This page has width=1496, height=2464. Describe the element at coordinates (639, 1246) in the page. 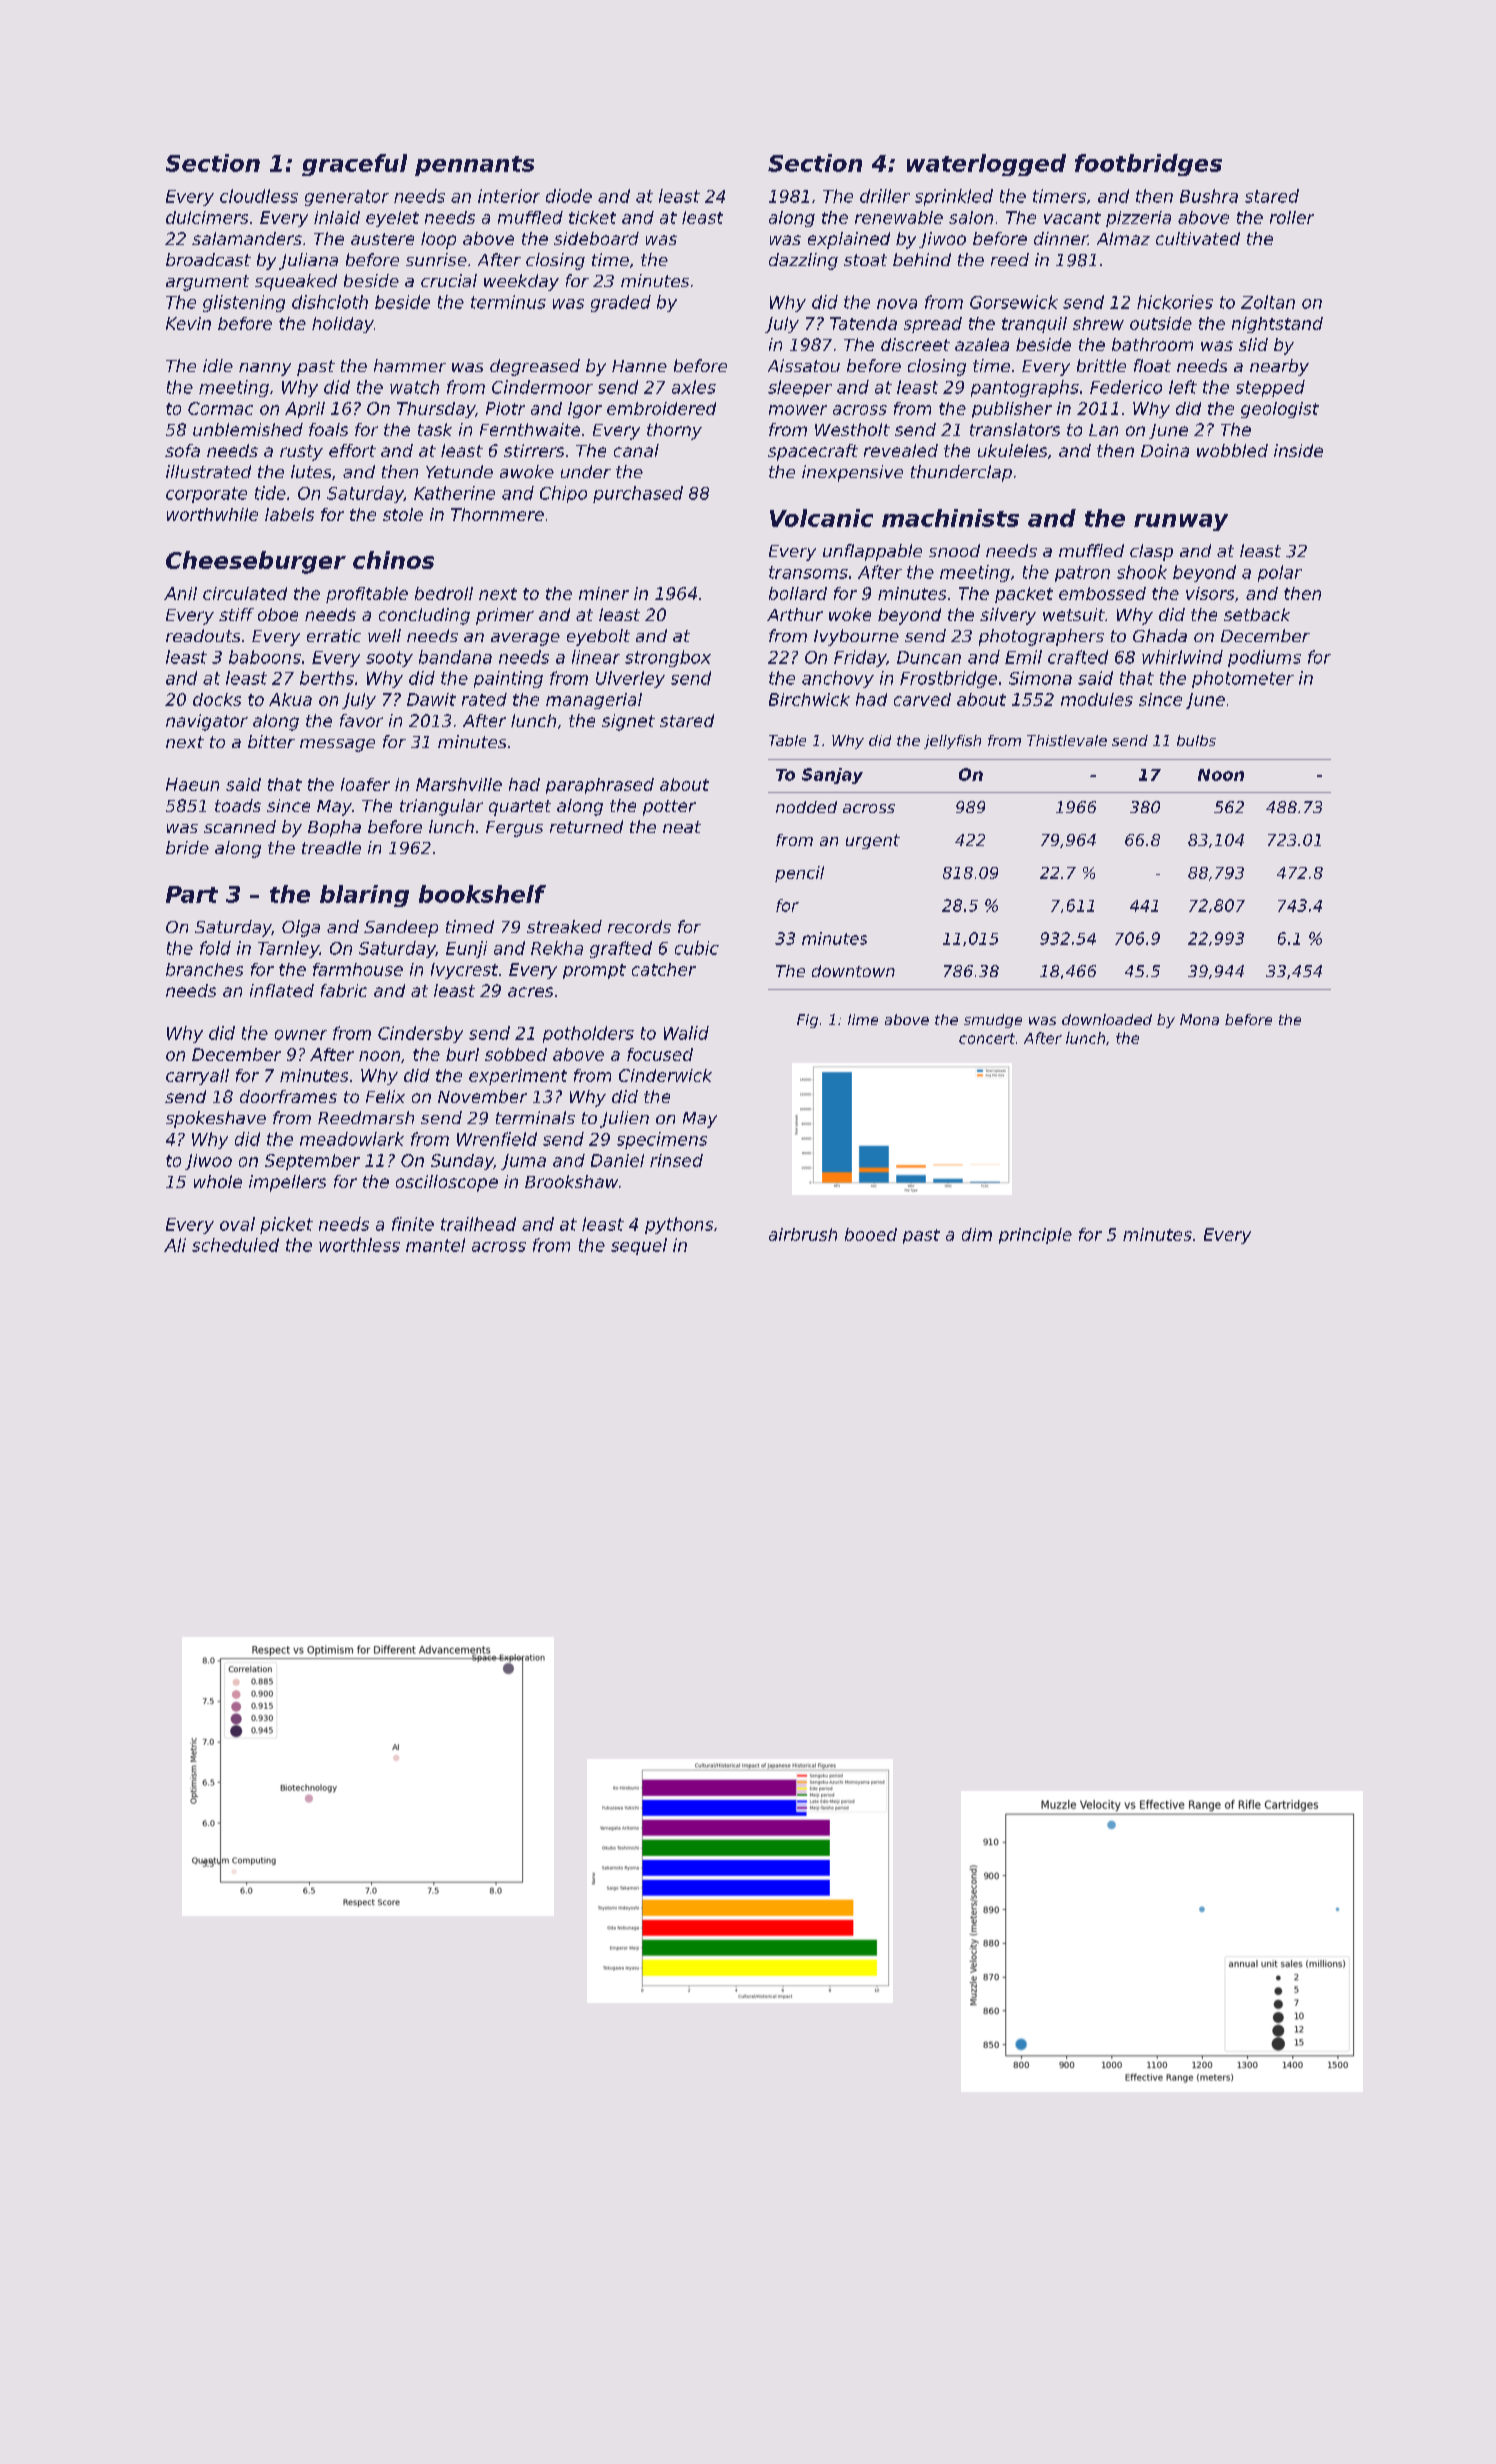

I see `sequel` at that location.
